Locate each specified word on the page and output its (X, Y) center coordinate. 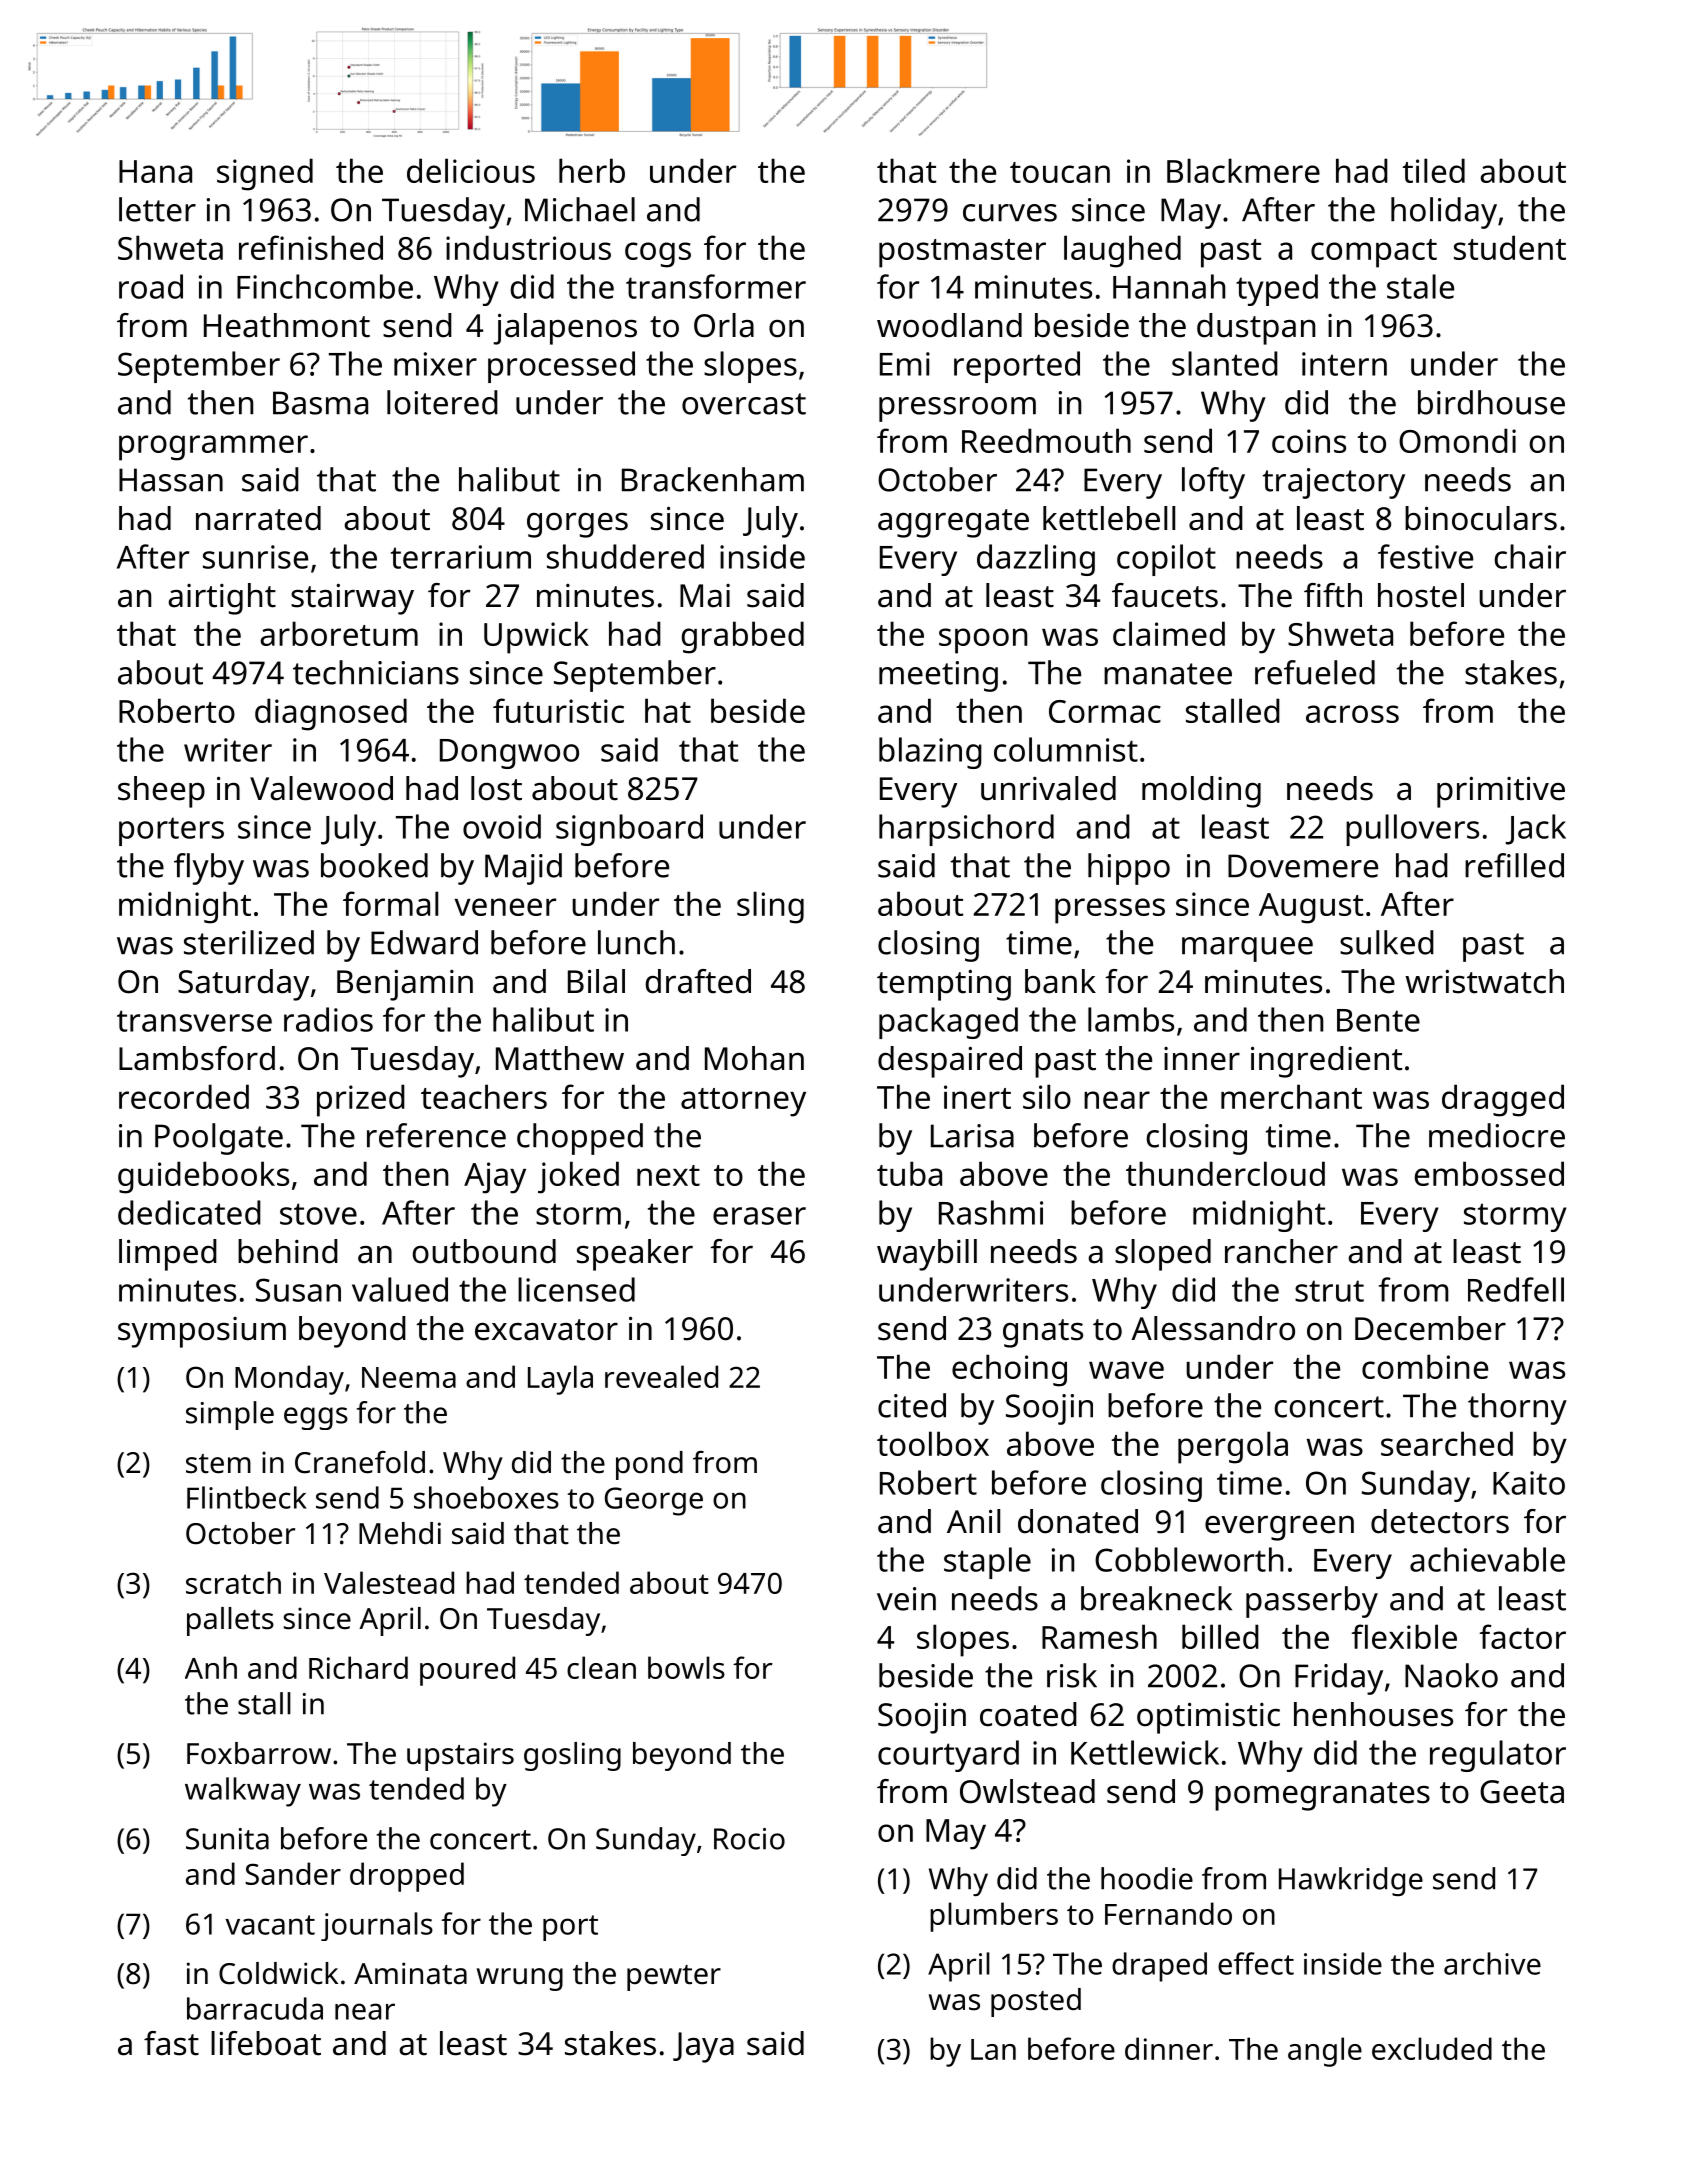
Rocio (749, 1839)
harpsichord (966, 830)
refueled (1315, 672)
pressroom (957, 409)
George (654, 1501)
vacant (270, 1925)
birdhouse (1491, 402)
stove (318, 1214)
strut (1329, 1291)
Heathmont (287, 325)
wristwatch (1484, 981)
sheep (161, 792)
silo (1047, 1096)
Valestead (389, 1582)
